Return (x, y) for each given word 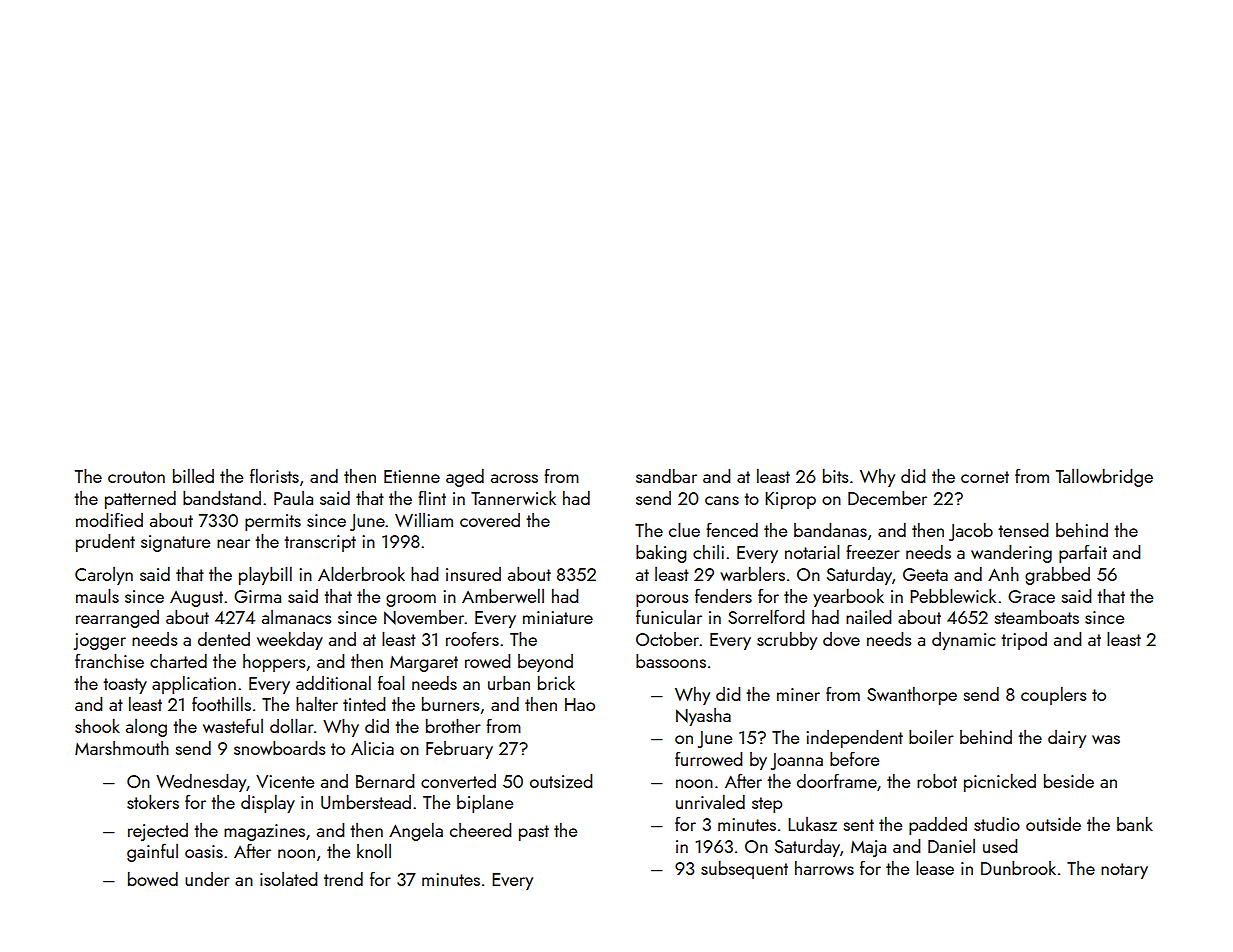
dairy (1067, 739)
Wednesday (201, 783)
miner (798, 694)
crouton (136, 477)
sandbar (666, 476)
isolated (288, 879)
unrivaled (710, 802)
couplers (1053, 696)
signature (175, 543)
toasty (125, 686)
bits (835, 476)
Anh (1003, 574)
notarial (812, 551)
